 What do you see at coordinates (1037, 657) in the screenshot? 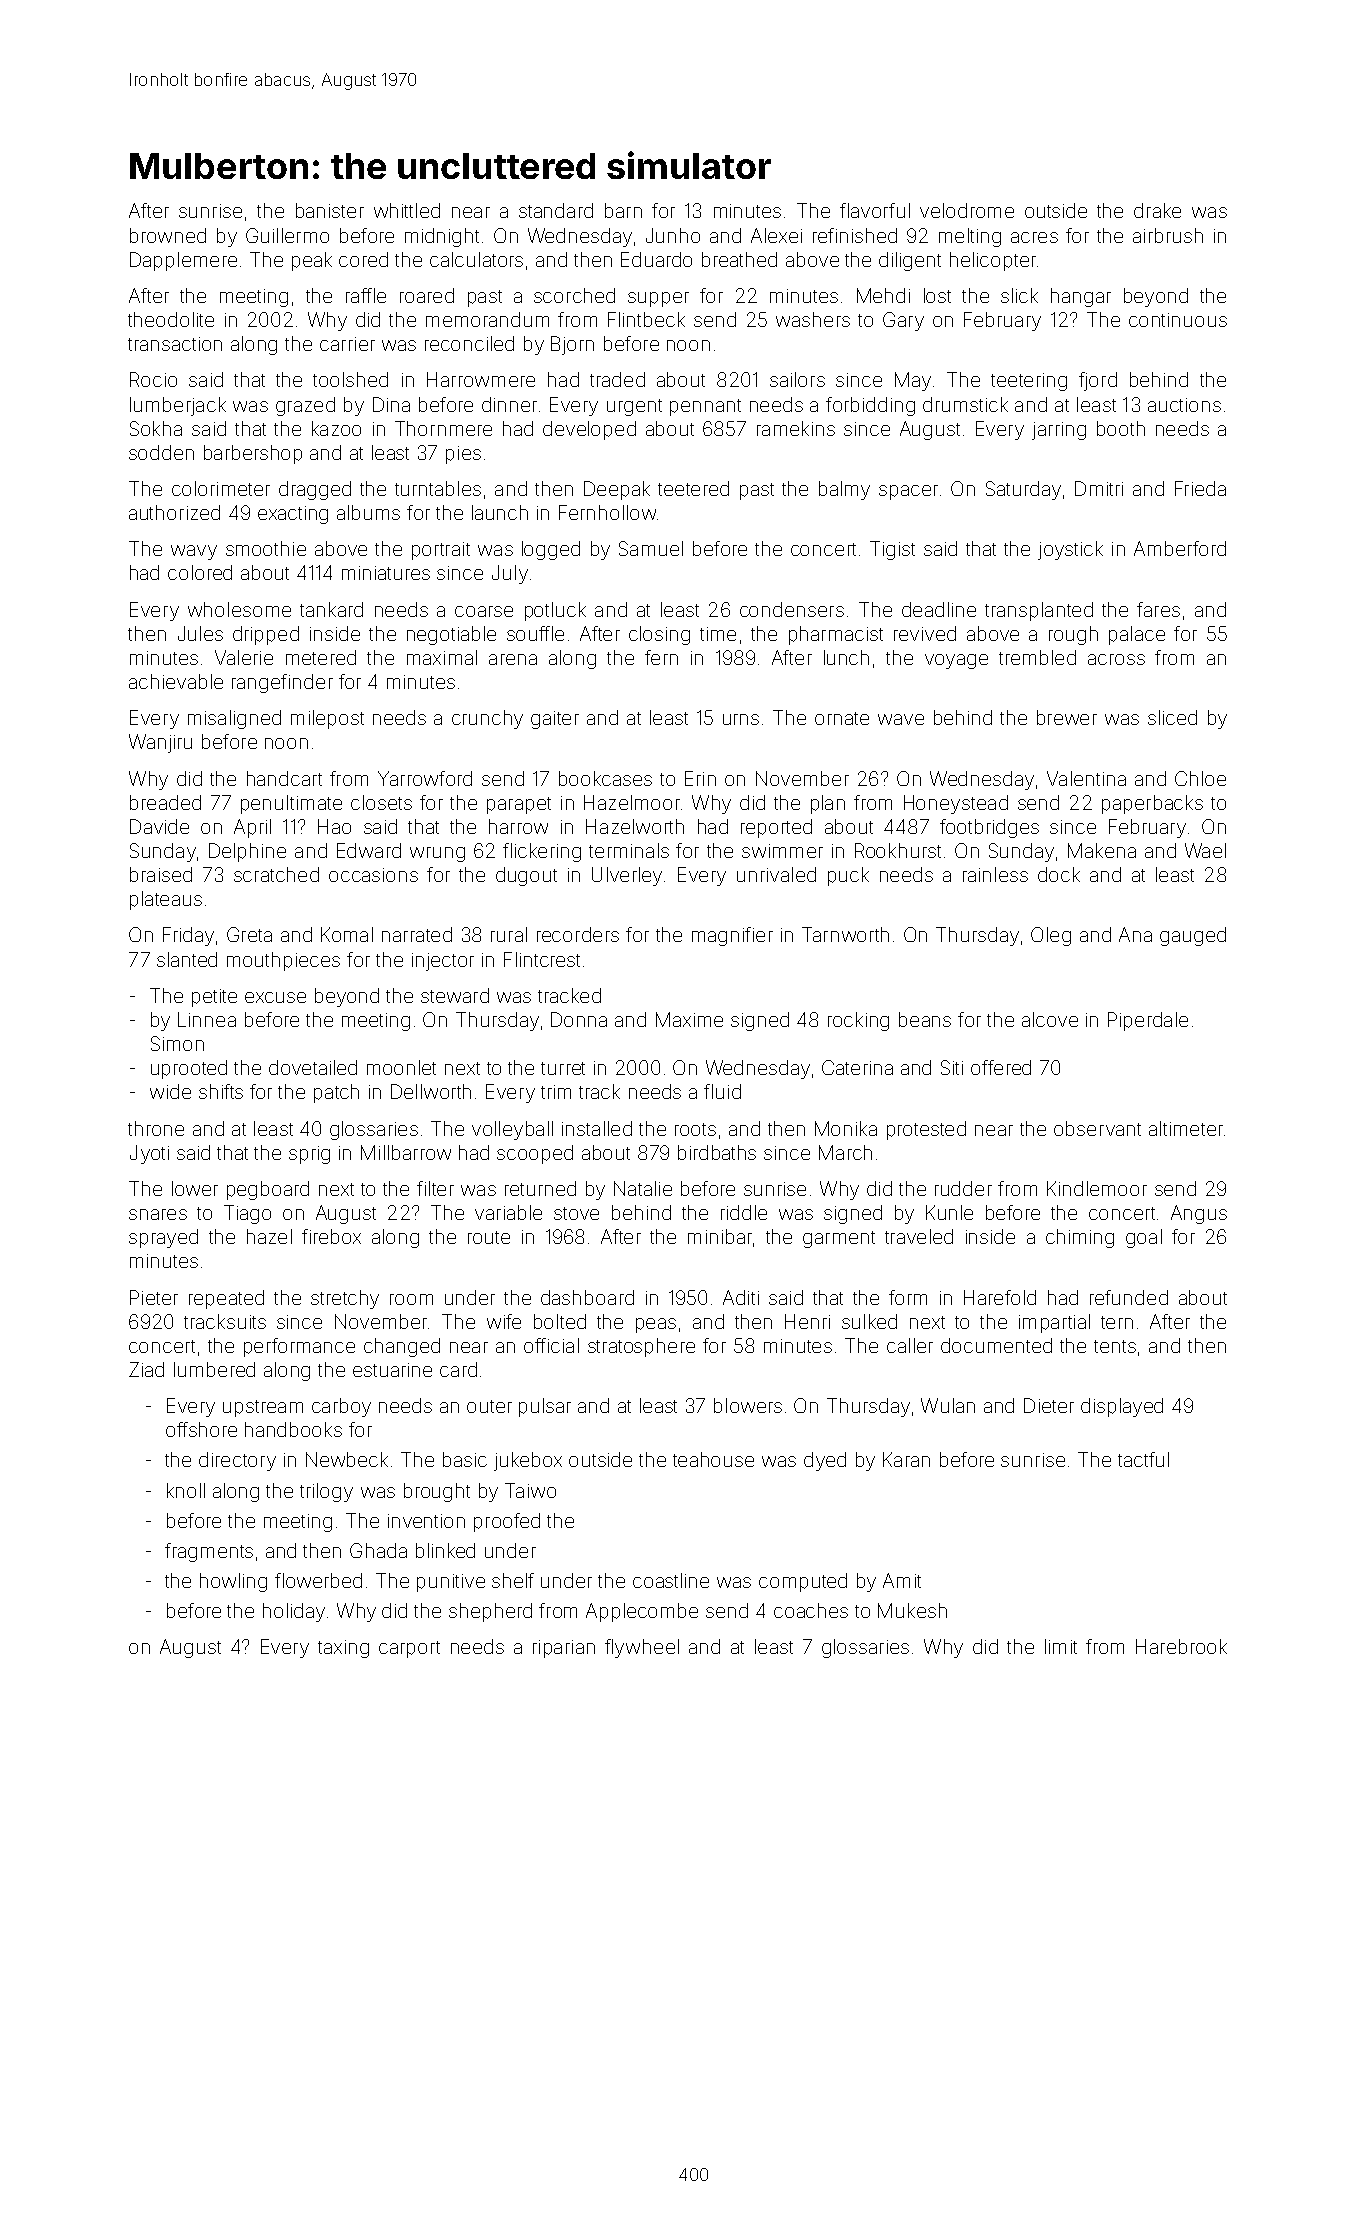
I see `trembled` at bounding box center [1037, 657].
